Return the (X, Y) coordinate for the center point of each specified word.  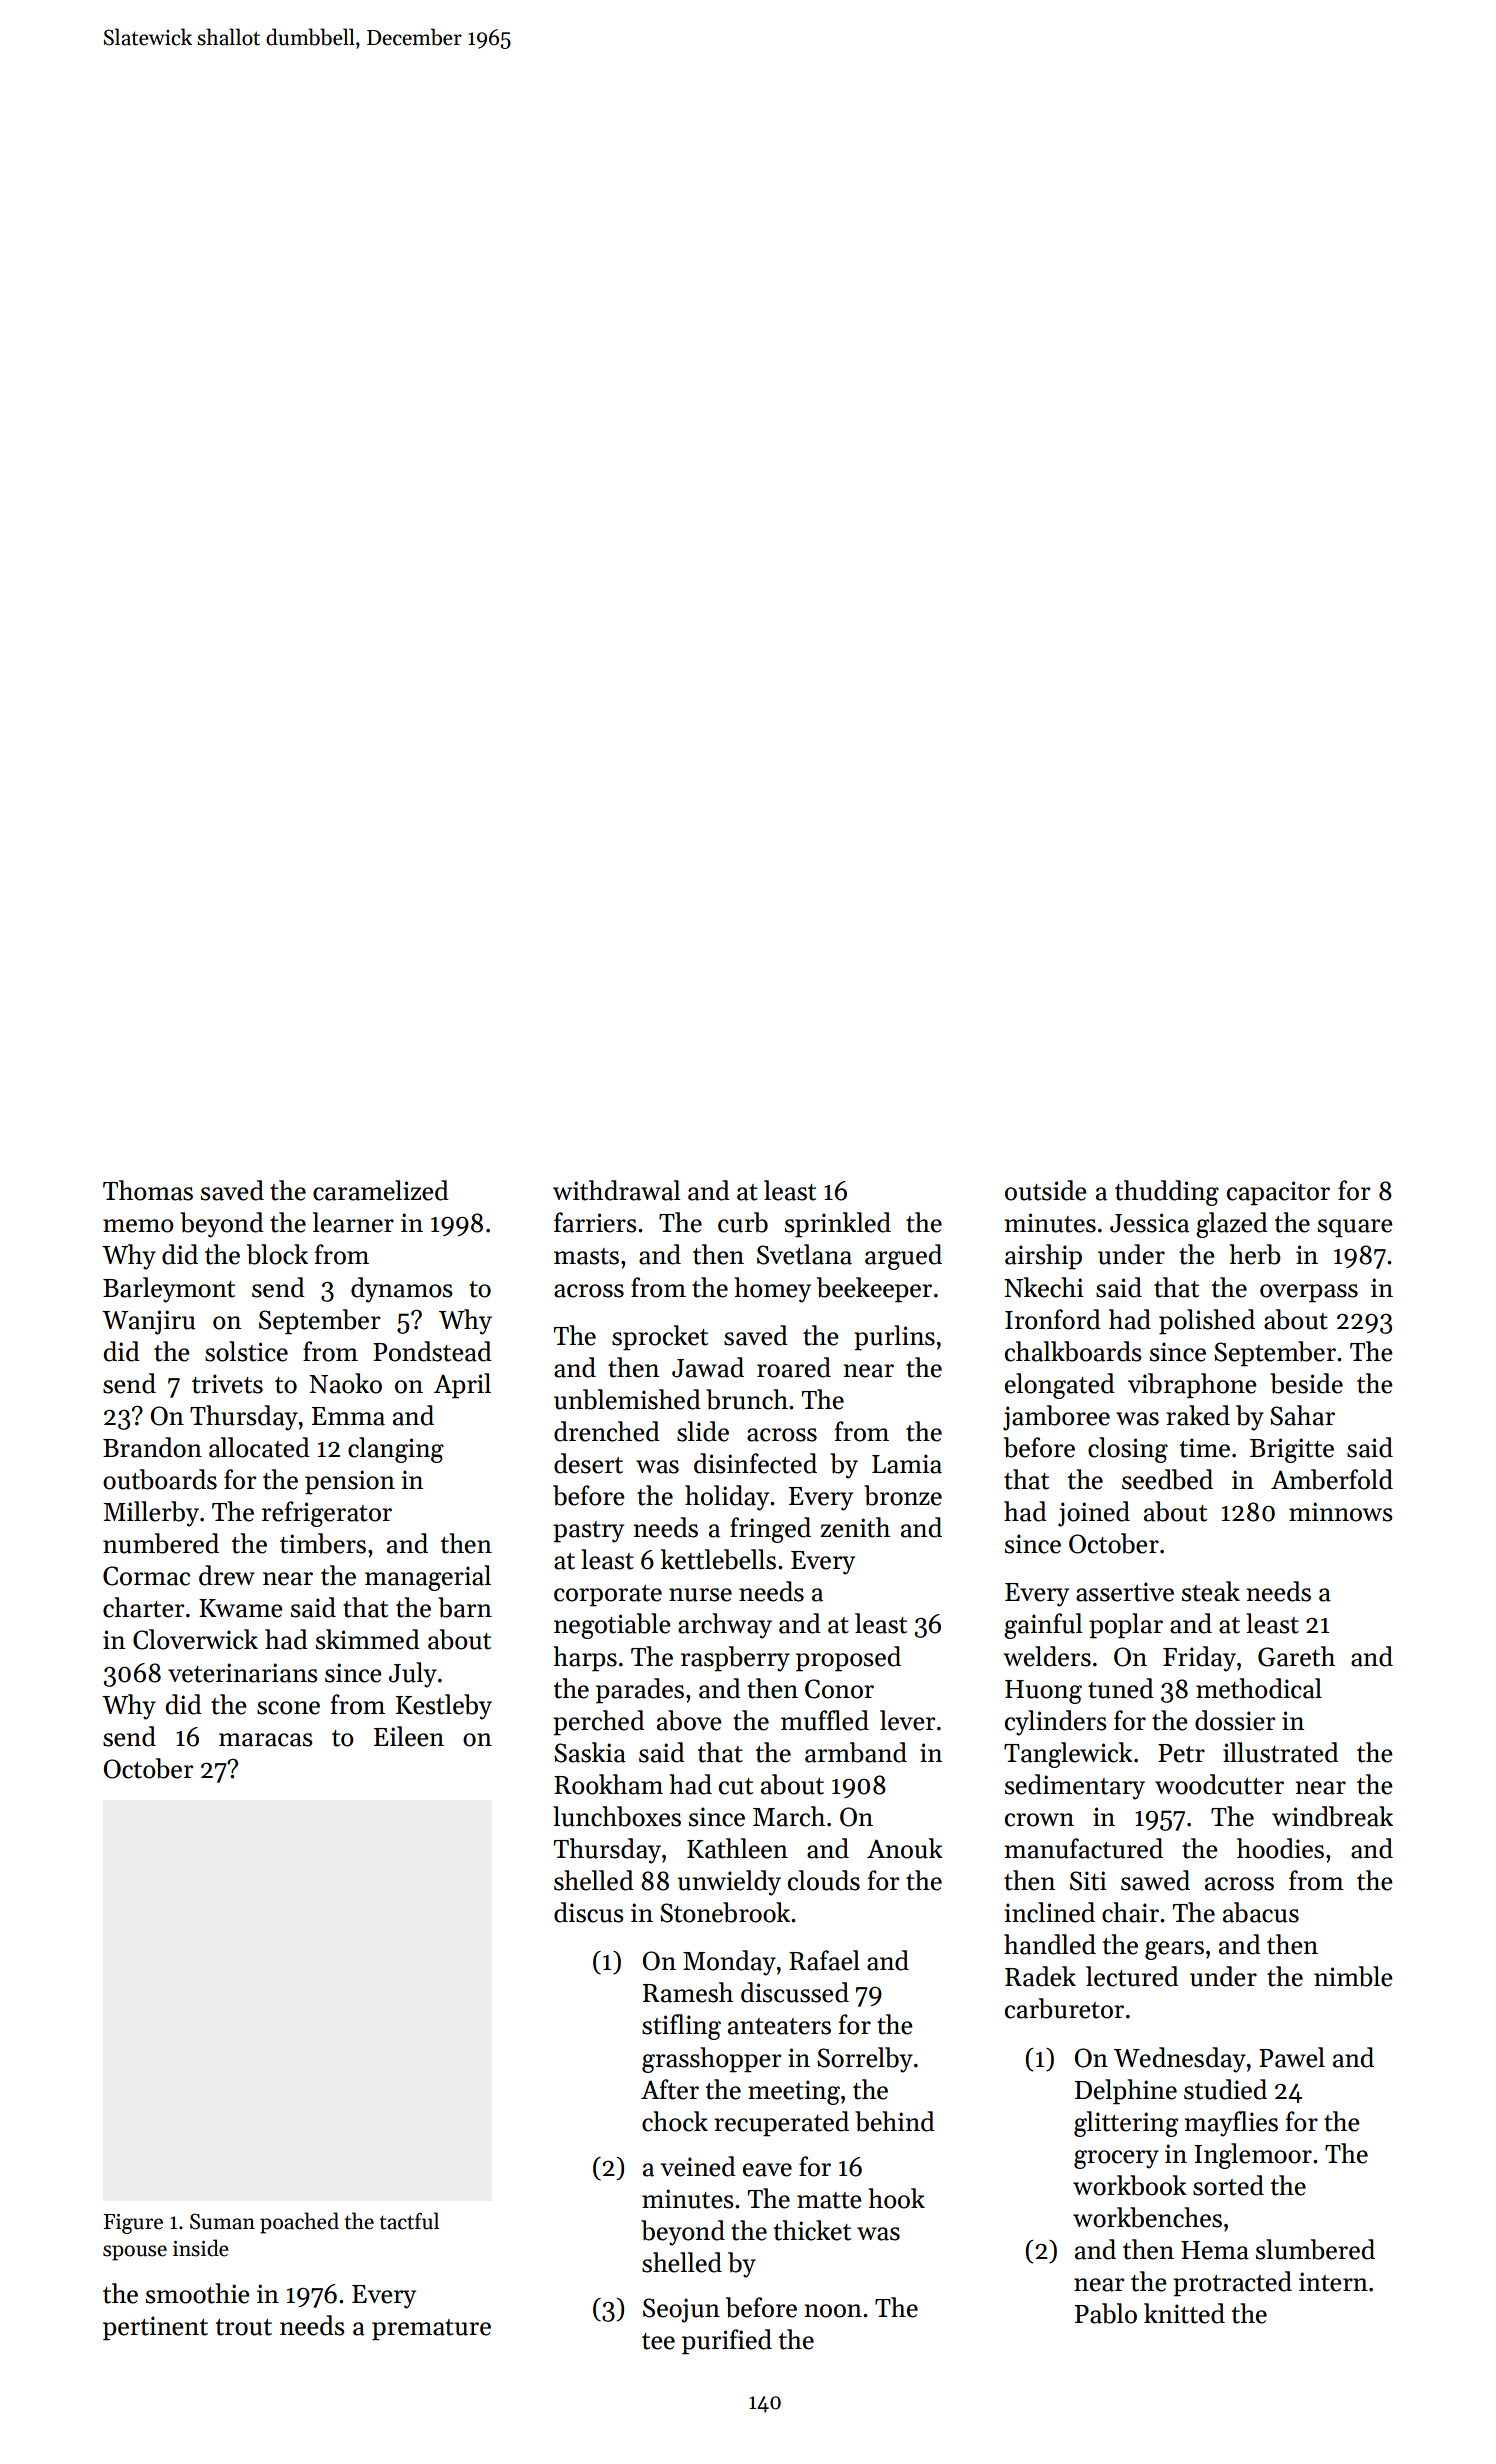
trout (244, 2327)
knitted (1184, 2313)
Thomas (148, 1190)
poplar (1126, 1626)
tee (658, 2341)
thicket (812, 2230)
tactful (409, 2221)
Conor (839, 1689)
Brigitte (1292, 1450)
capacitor (1278, 1193)
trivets (227, 1384)
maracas (266, 1740)
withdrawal (617, 1190)
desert (588, 1463)
